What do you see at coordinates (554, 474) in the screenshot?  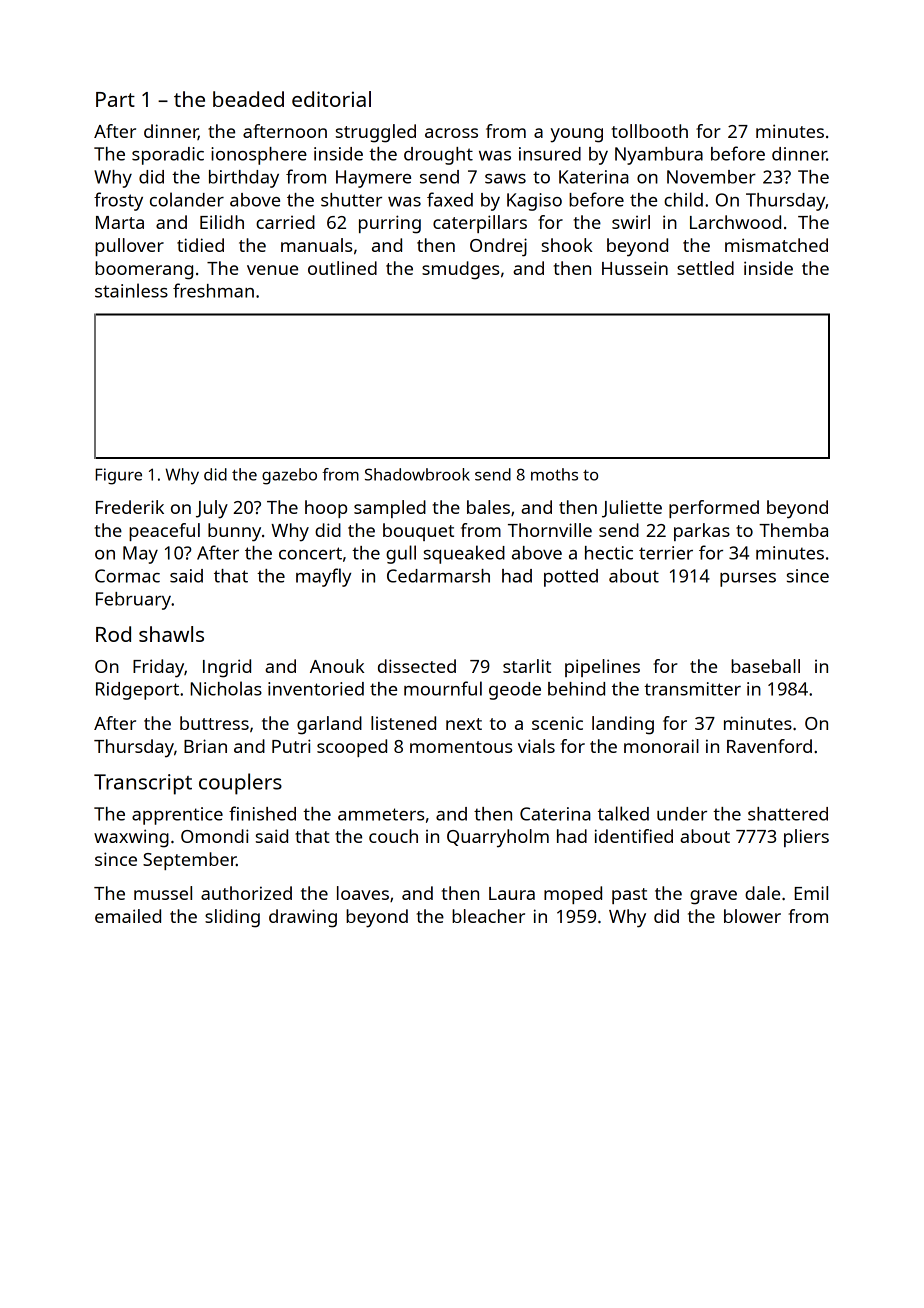 I see `moths` at bounding box center [554, 474].
